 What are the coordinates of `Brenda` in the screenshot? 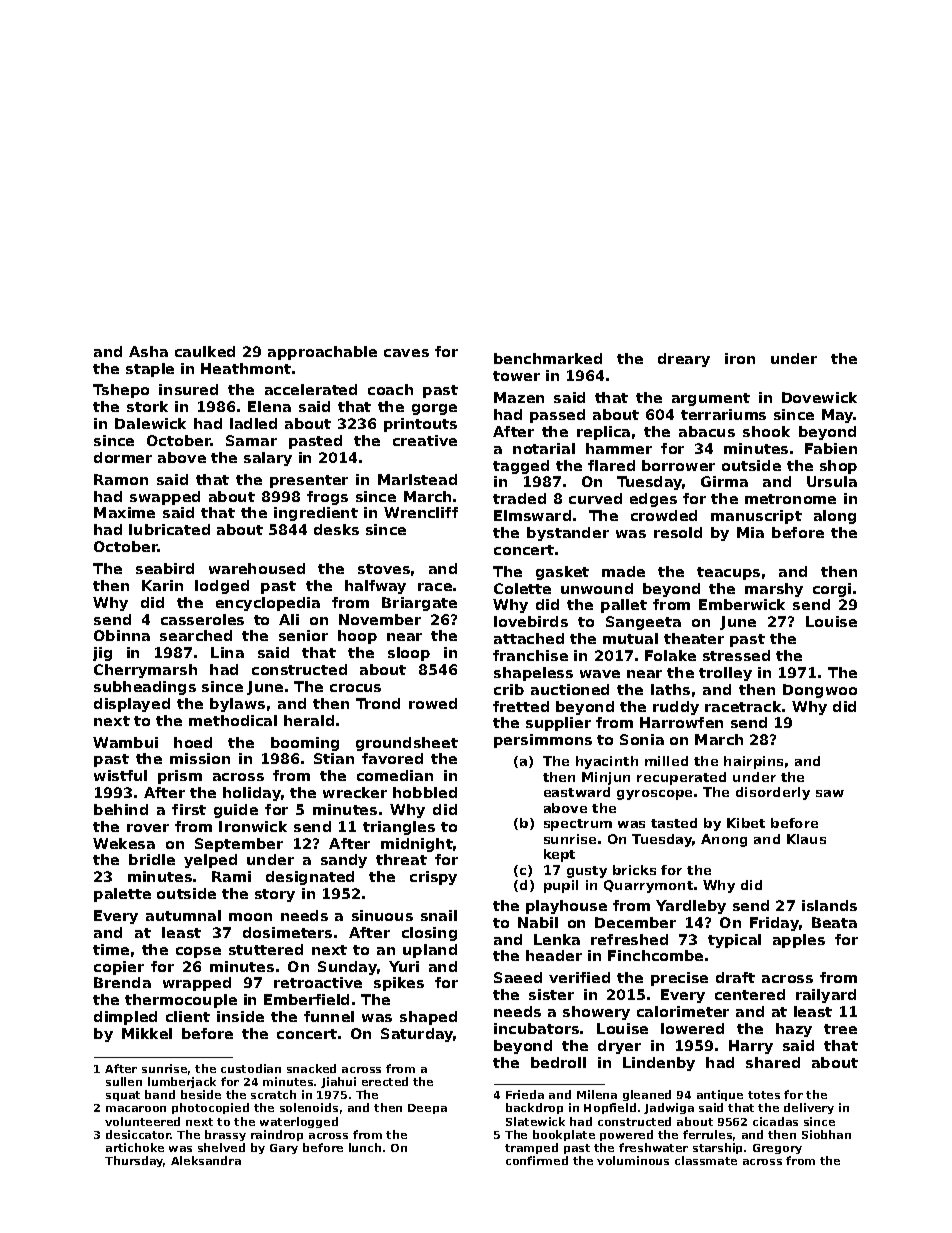 It's located at (122, 982).
